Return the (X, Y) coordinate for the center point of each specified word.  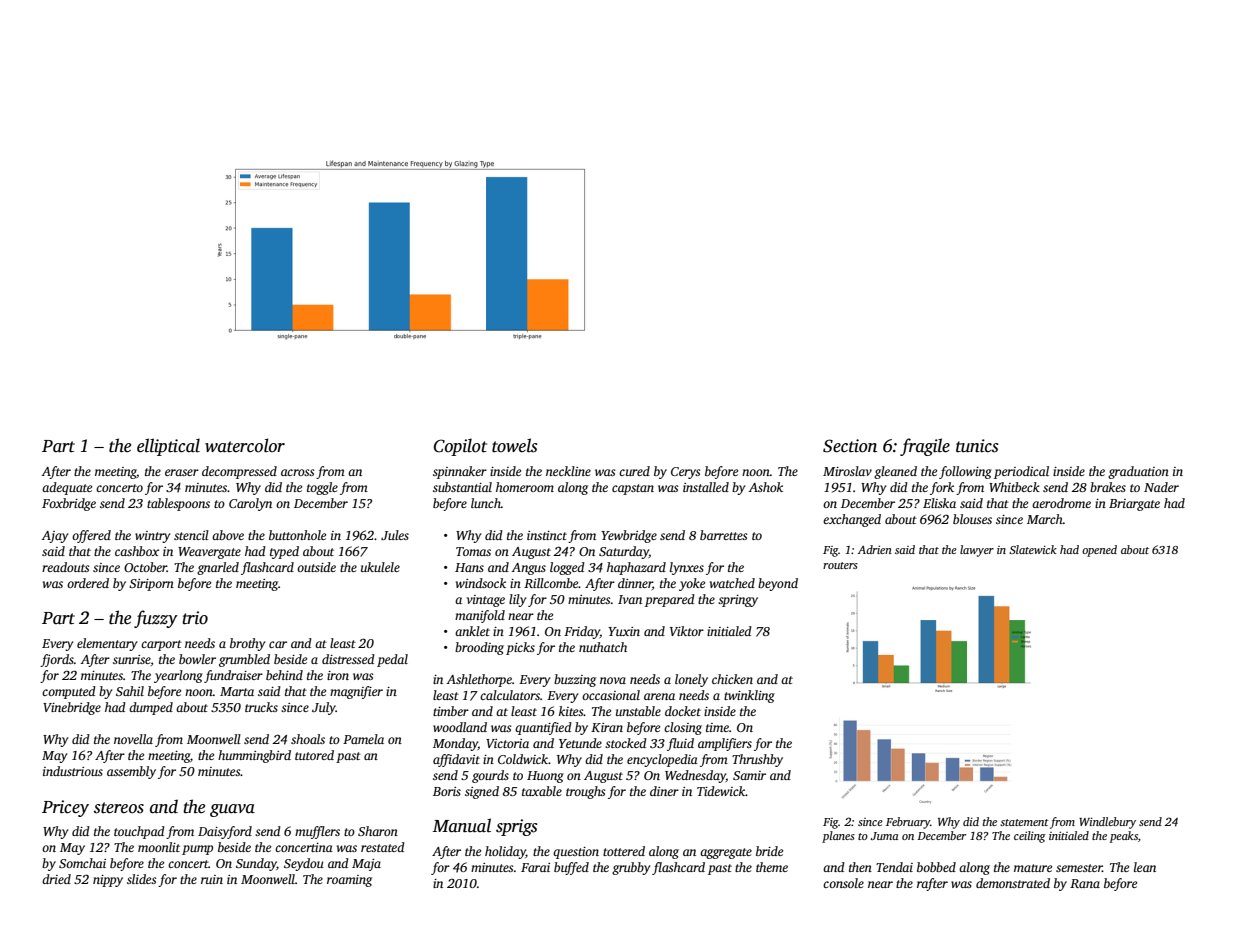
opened (1099, 551)
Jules (395, 535)
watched (732, 583)
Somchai (82, 863)
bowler (197, 659)
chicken (732, 679)
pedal (392, 660)
